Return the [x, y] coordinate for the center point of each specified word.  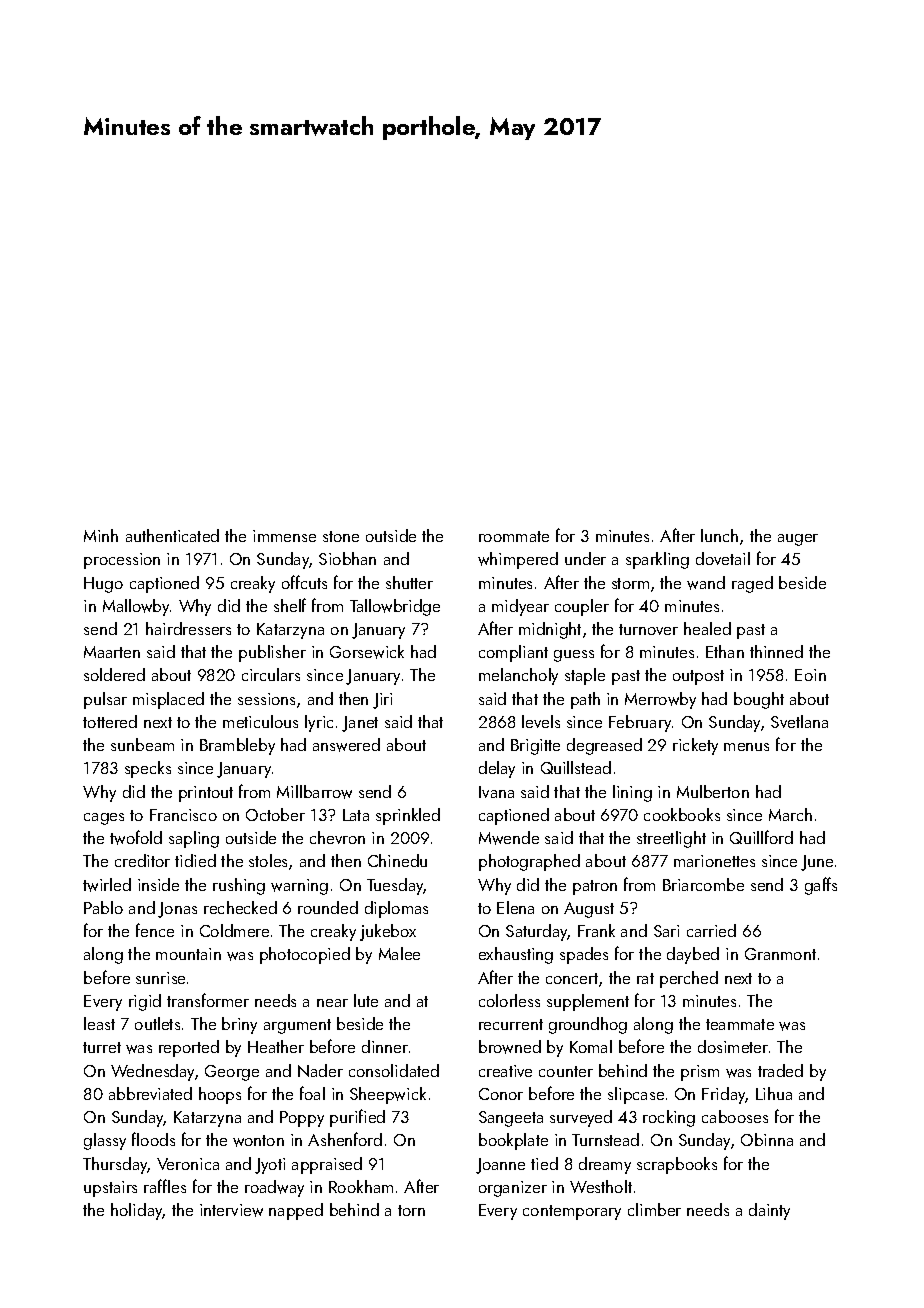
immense [284, 536]
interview [231, 1210]
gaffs [821, 886]
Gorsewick [367, 652]
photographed [529, 862]
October [275, 814]
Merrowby [660, 700]
